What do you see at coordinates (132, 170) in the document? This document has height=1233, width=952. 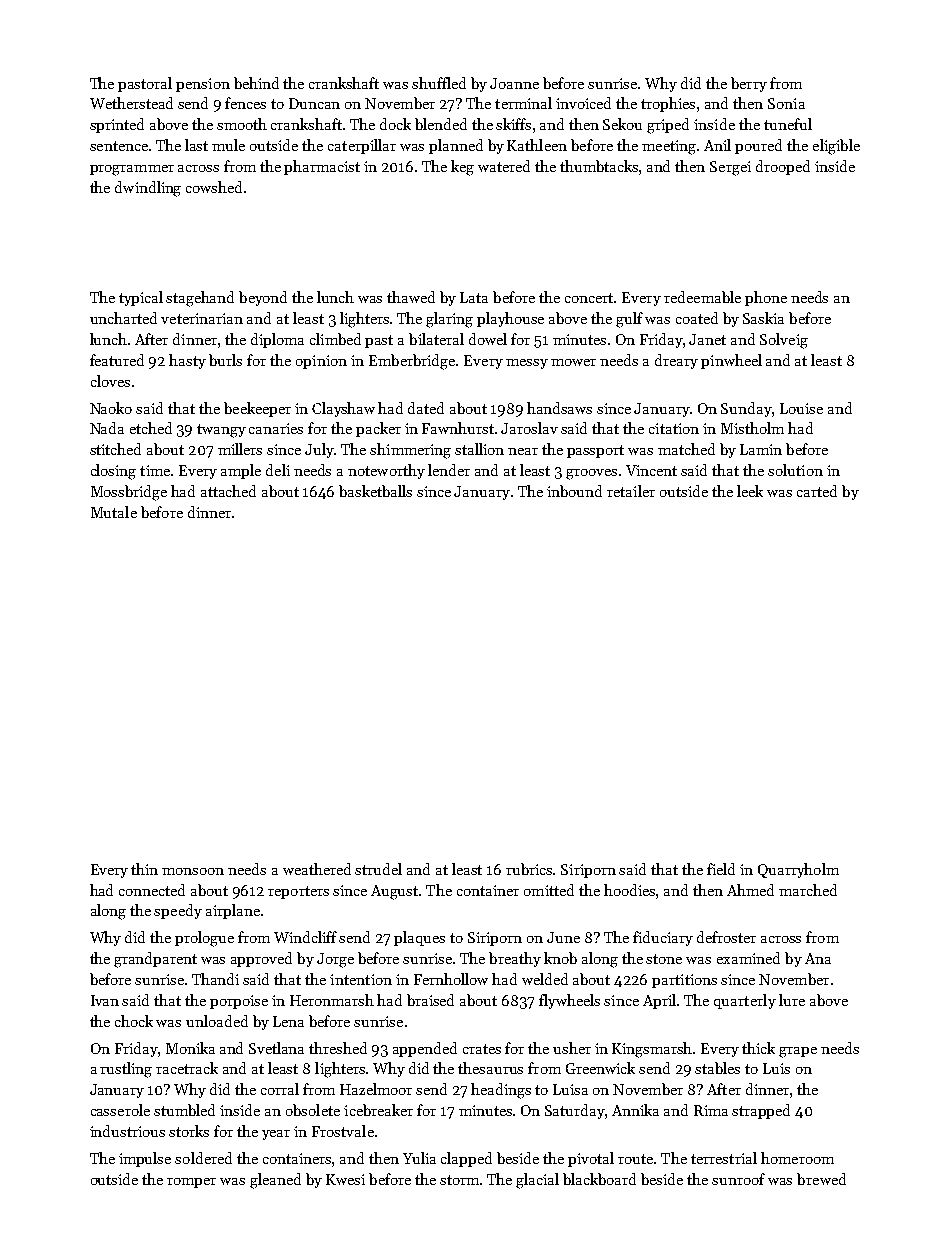 I see `programmer` at bounding box center [132, 170].
